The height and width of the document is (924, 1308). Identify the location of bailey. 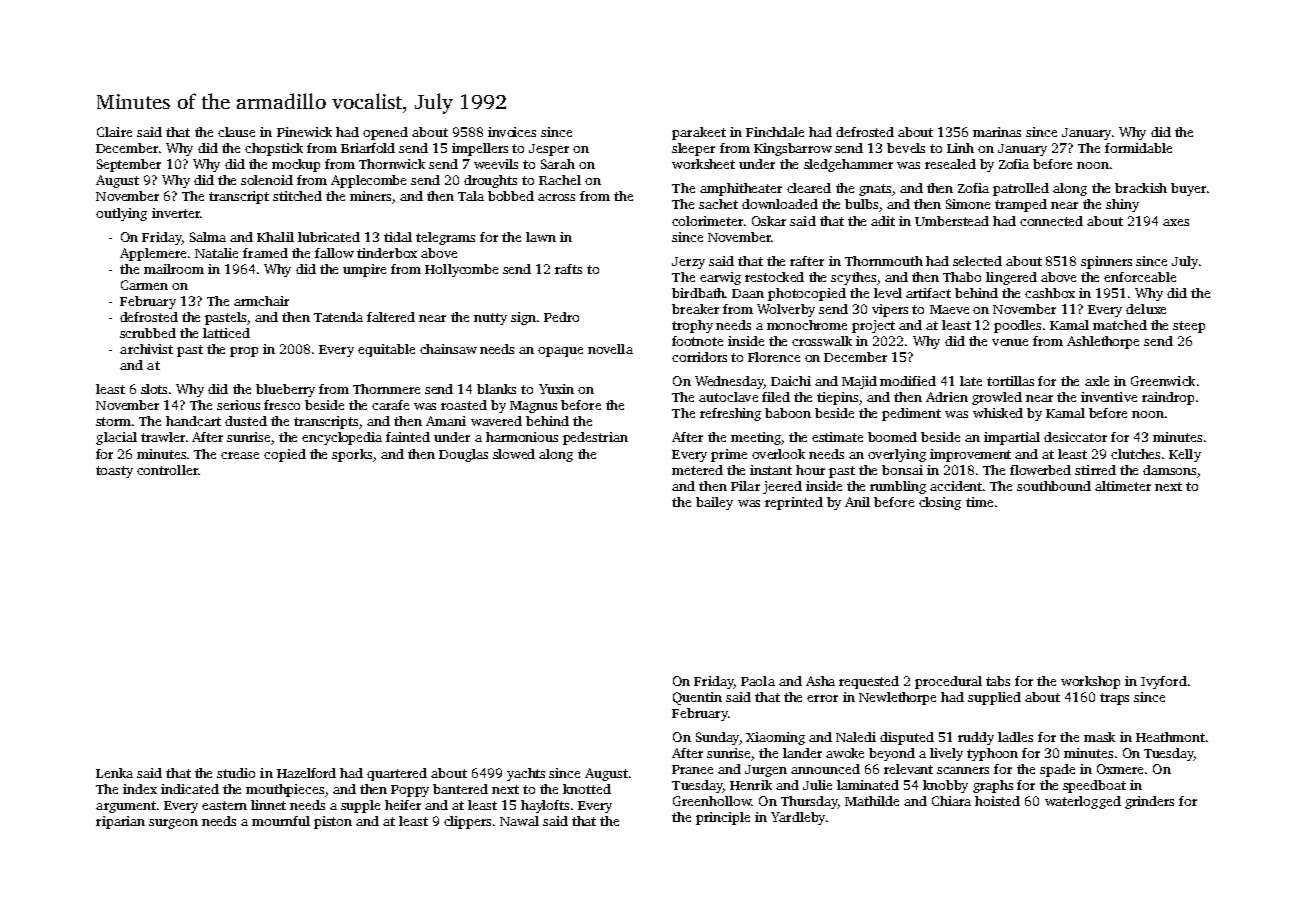
(714, 503).
